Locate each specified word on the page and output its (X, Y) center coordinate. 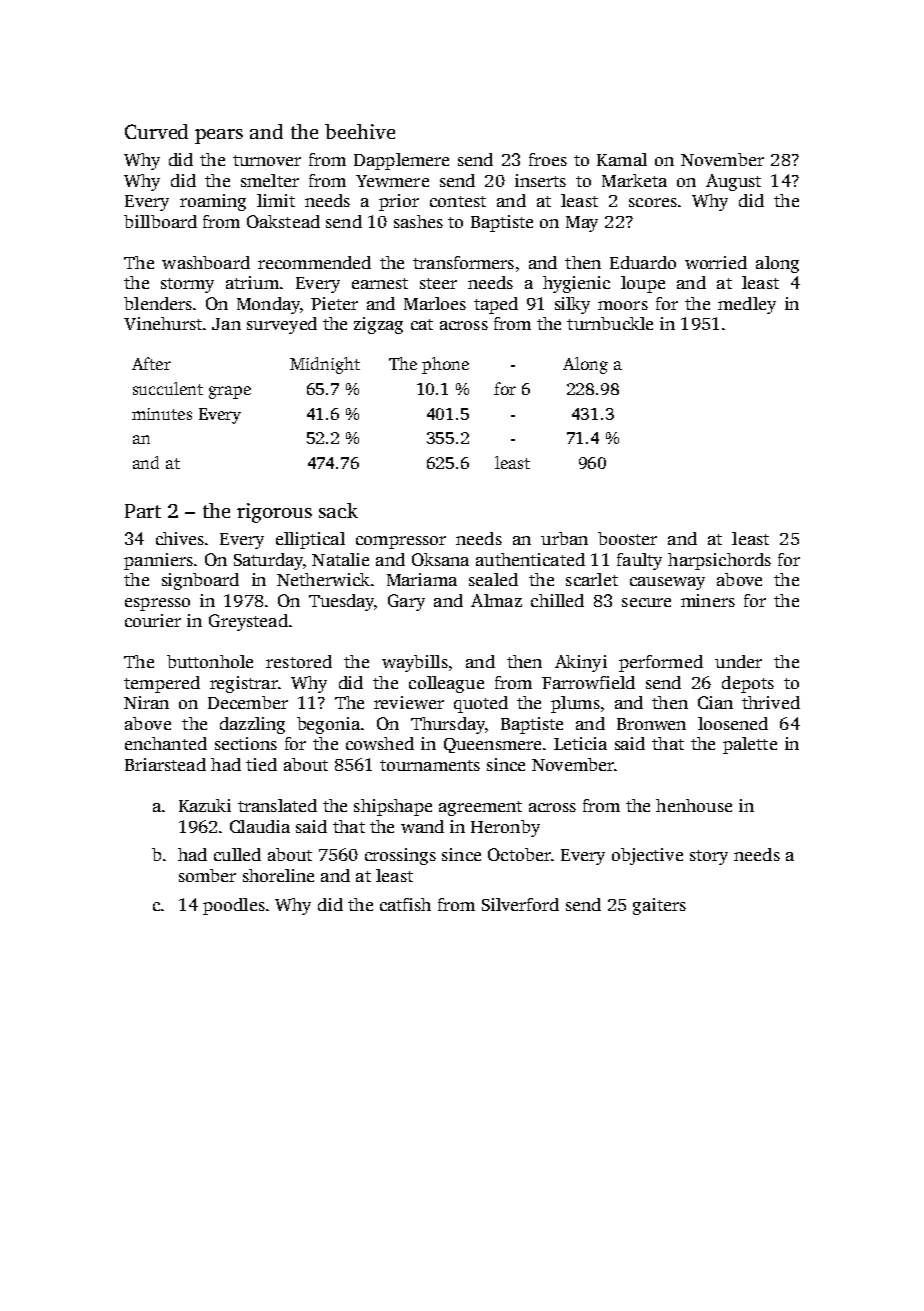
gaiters (659, 906)
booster (627, 538)
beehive (360, 131)
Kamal (622, 159)
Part (143, 511)
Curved (156, 131)
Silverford (520, 904)
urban (564, 538)
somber (207, 875)
